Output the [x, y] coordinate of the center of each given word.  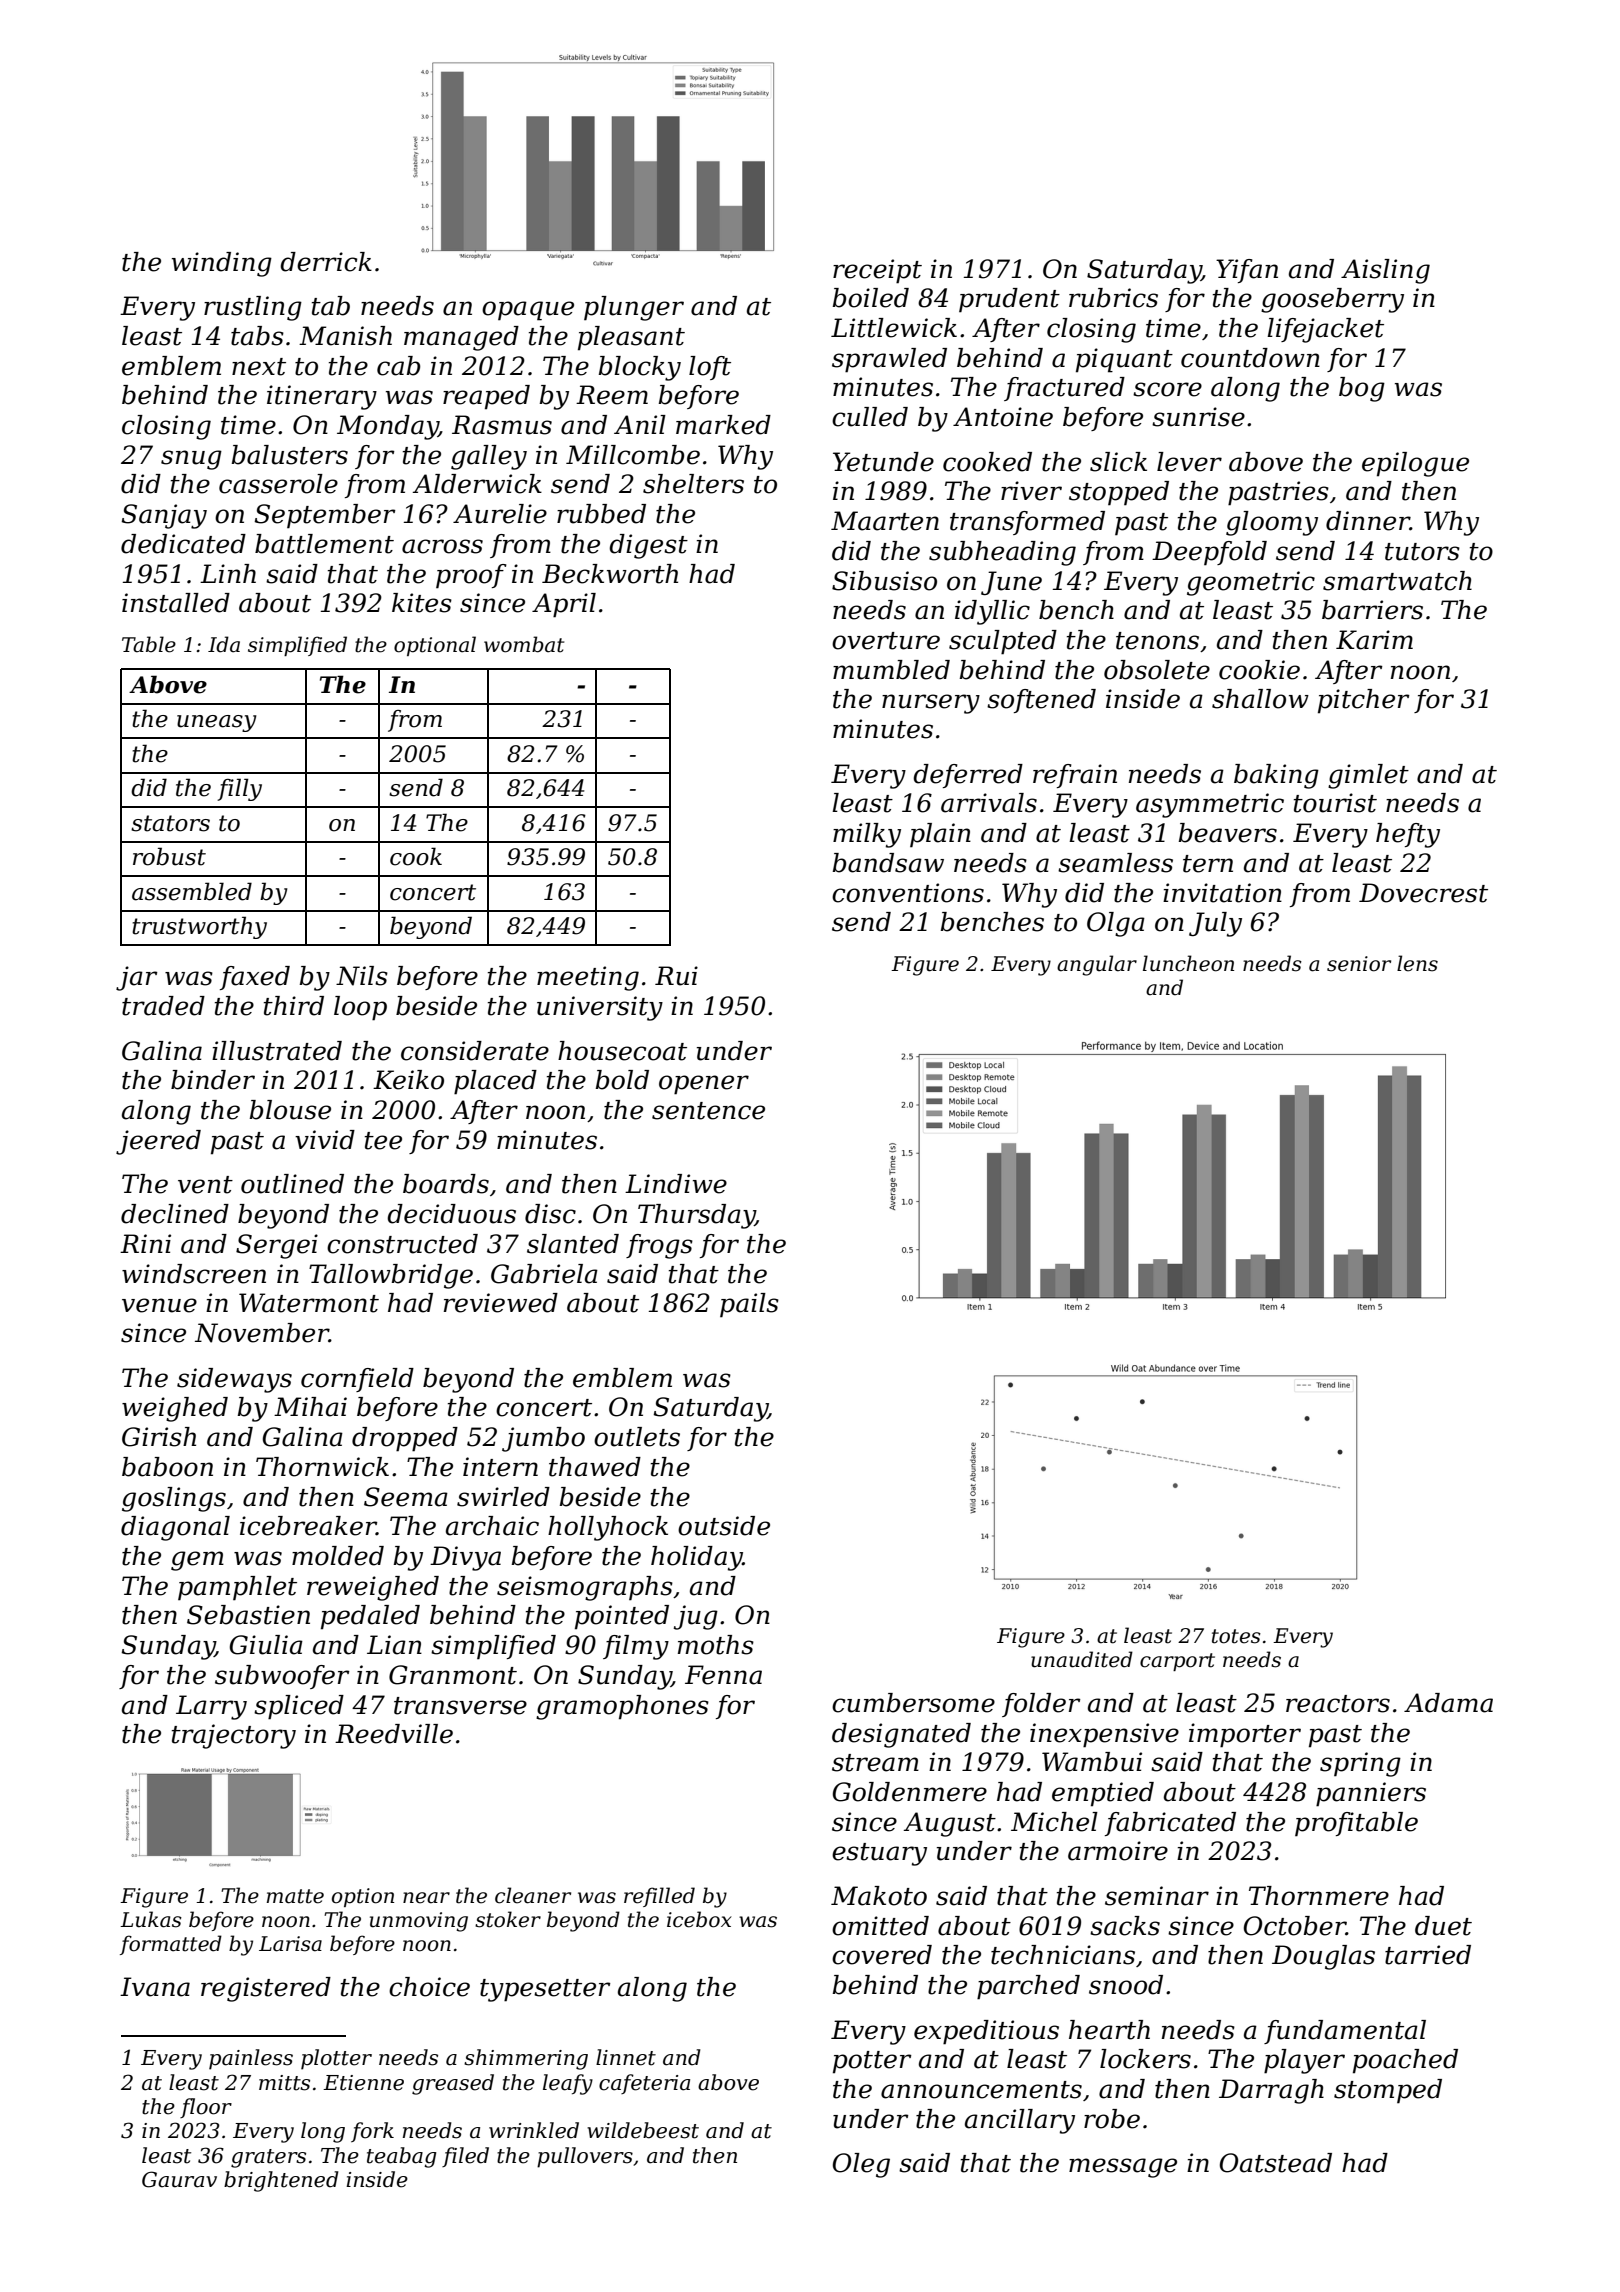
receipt [877, 271]
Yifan [1247, 271]
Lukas [151, 1919]
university [600, 1008]
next [259, 367]
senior [1359, 964]
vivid [325, 1140]
